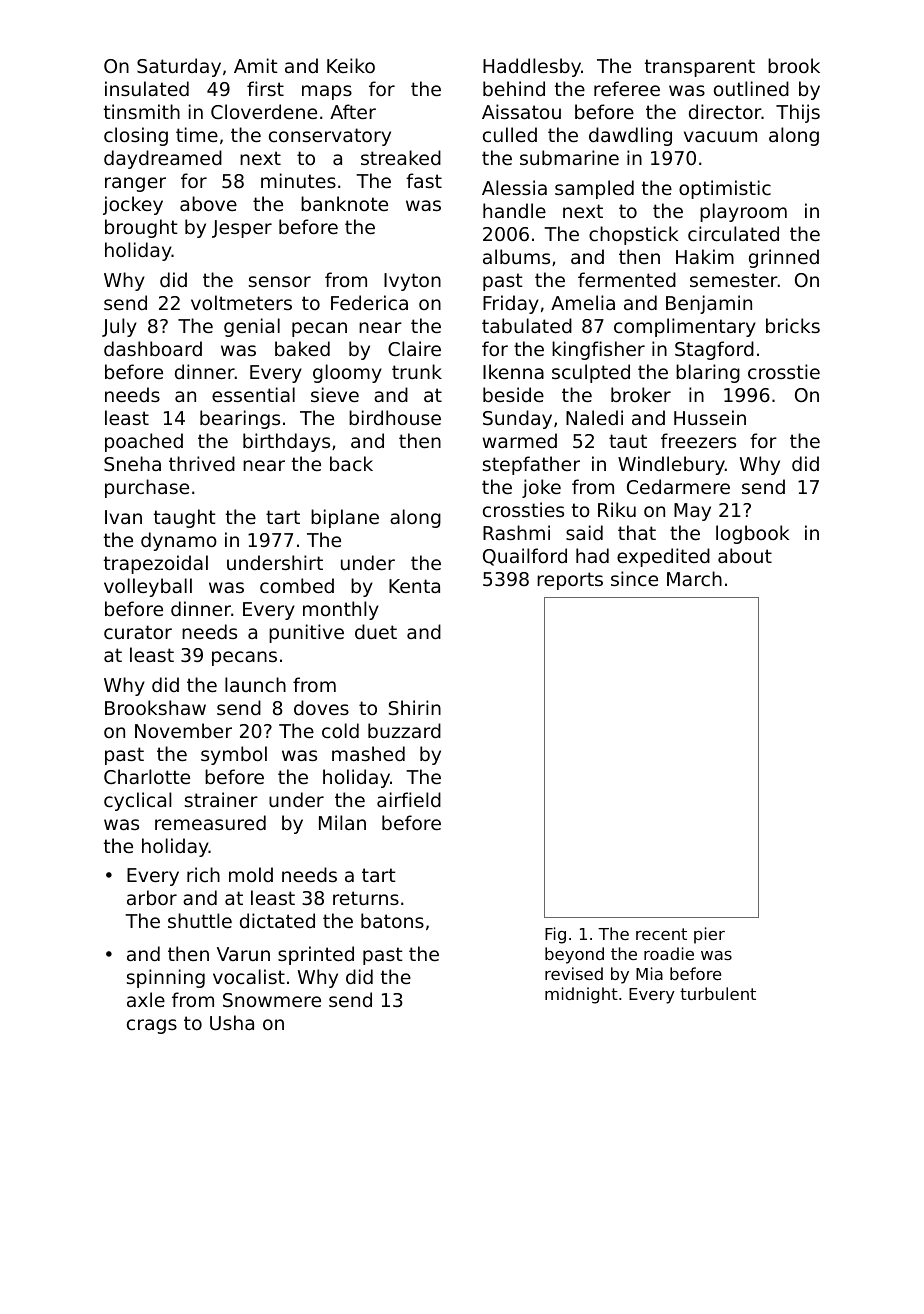 Image resolution: width=924 pixels, height=1314 pixels. I want to click on buzzard, so click(404, 730).
